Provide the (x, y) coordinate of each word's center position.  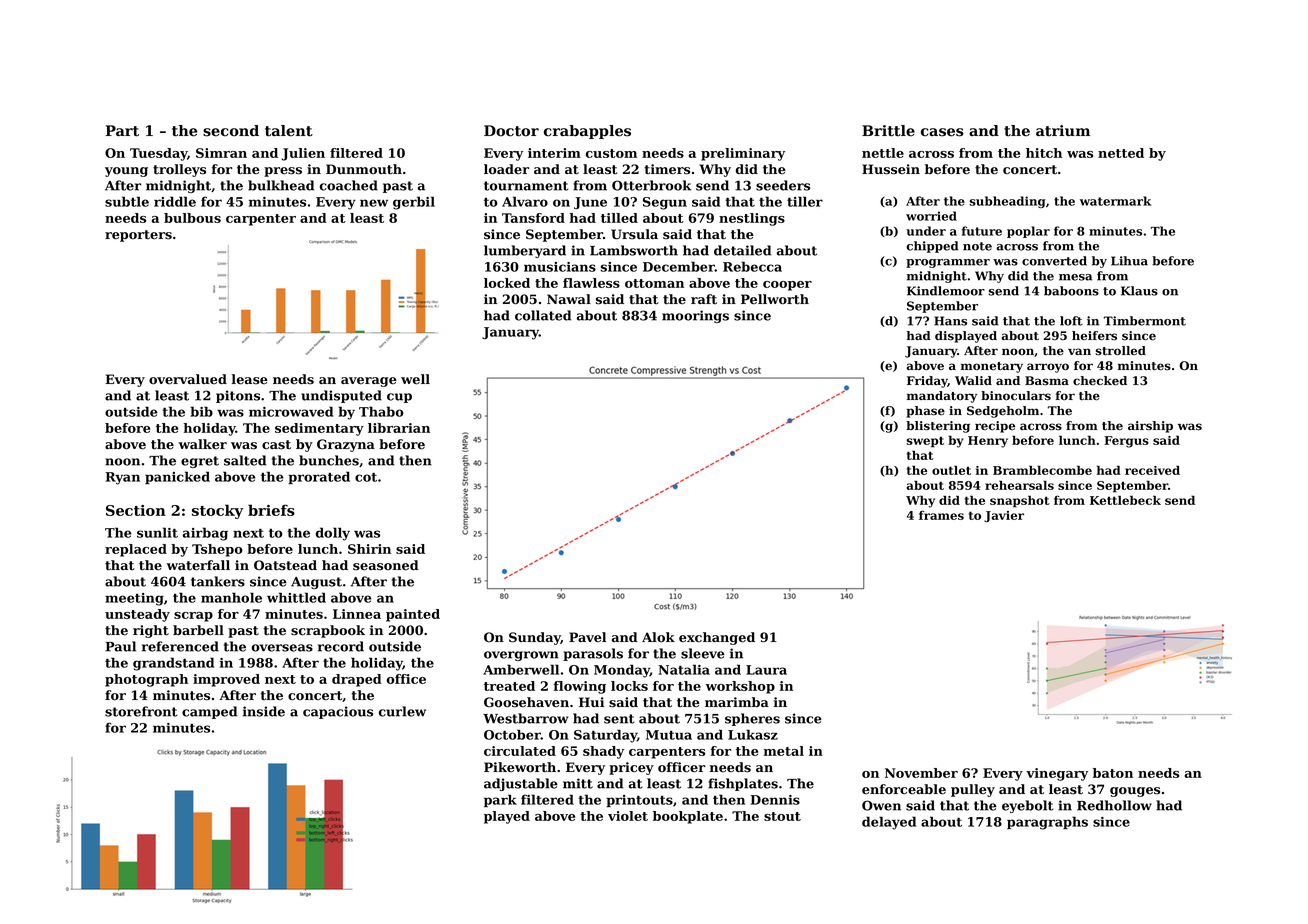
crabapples (587, 132)
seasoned (386, 565)
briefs (271, 510)
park (500, 800)
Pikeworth (520, 767)
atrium (1063, 130)
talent (289, 131)
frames (941, 515)
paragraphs (1047, 823)
